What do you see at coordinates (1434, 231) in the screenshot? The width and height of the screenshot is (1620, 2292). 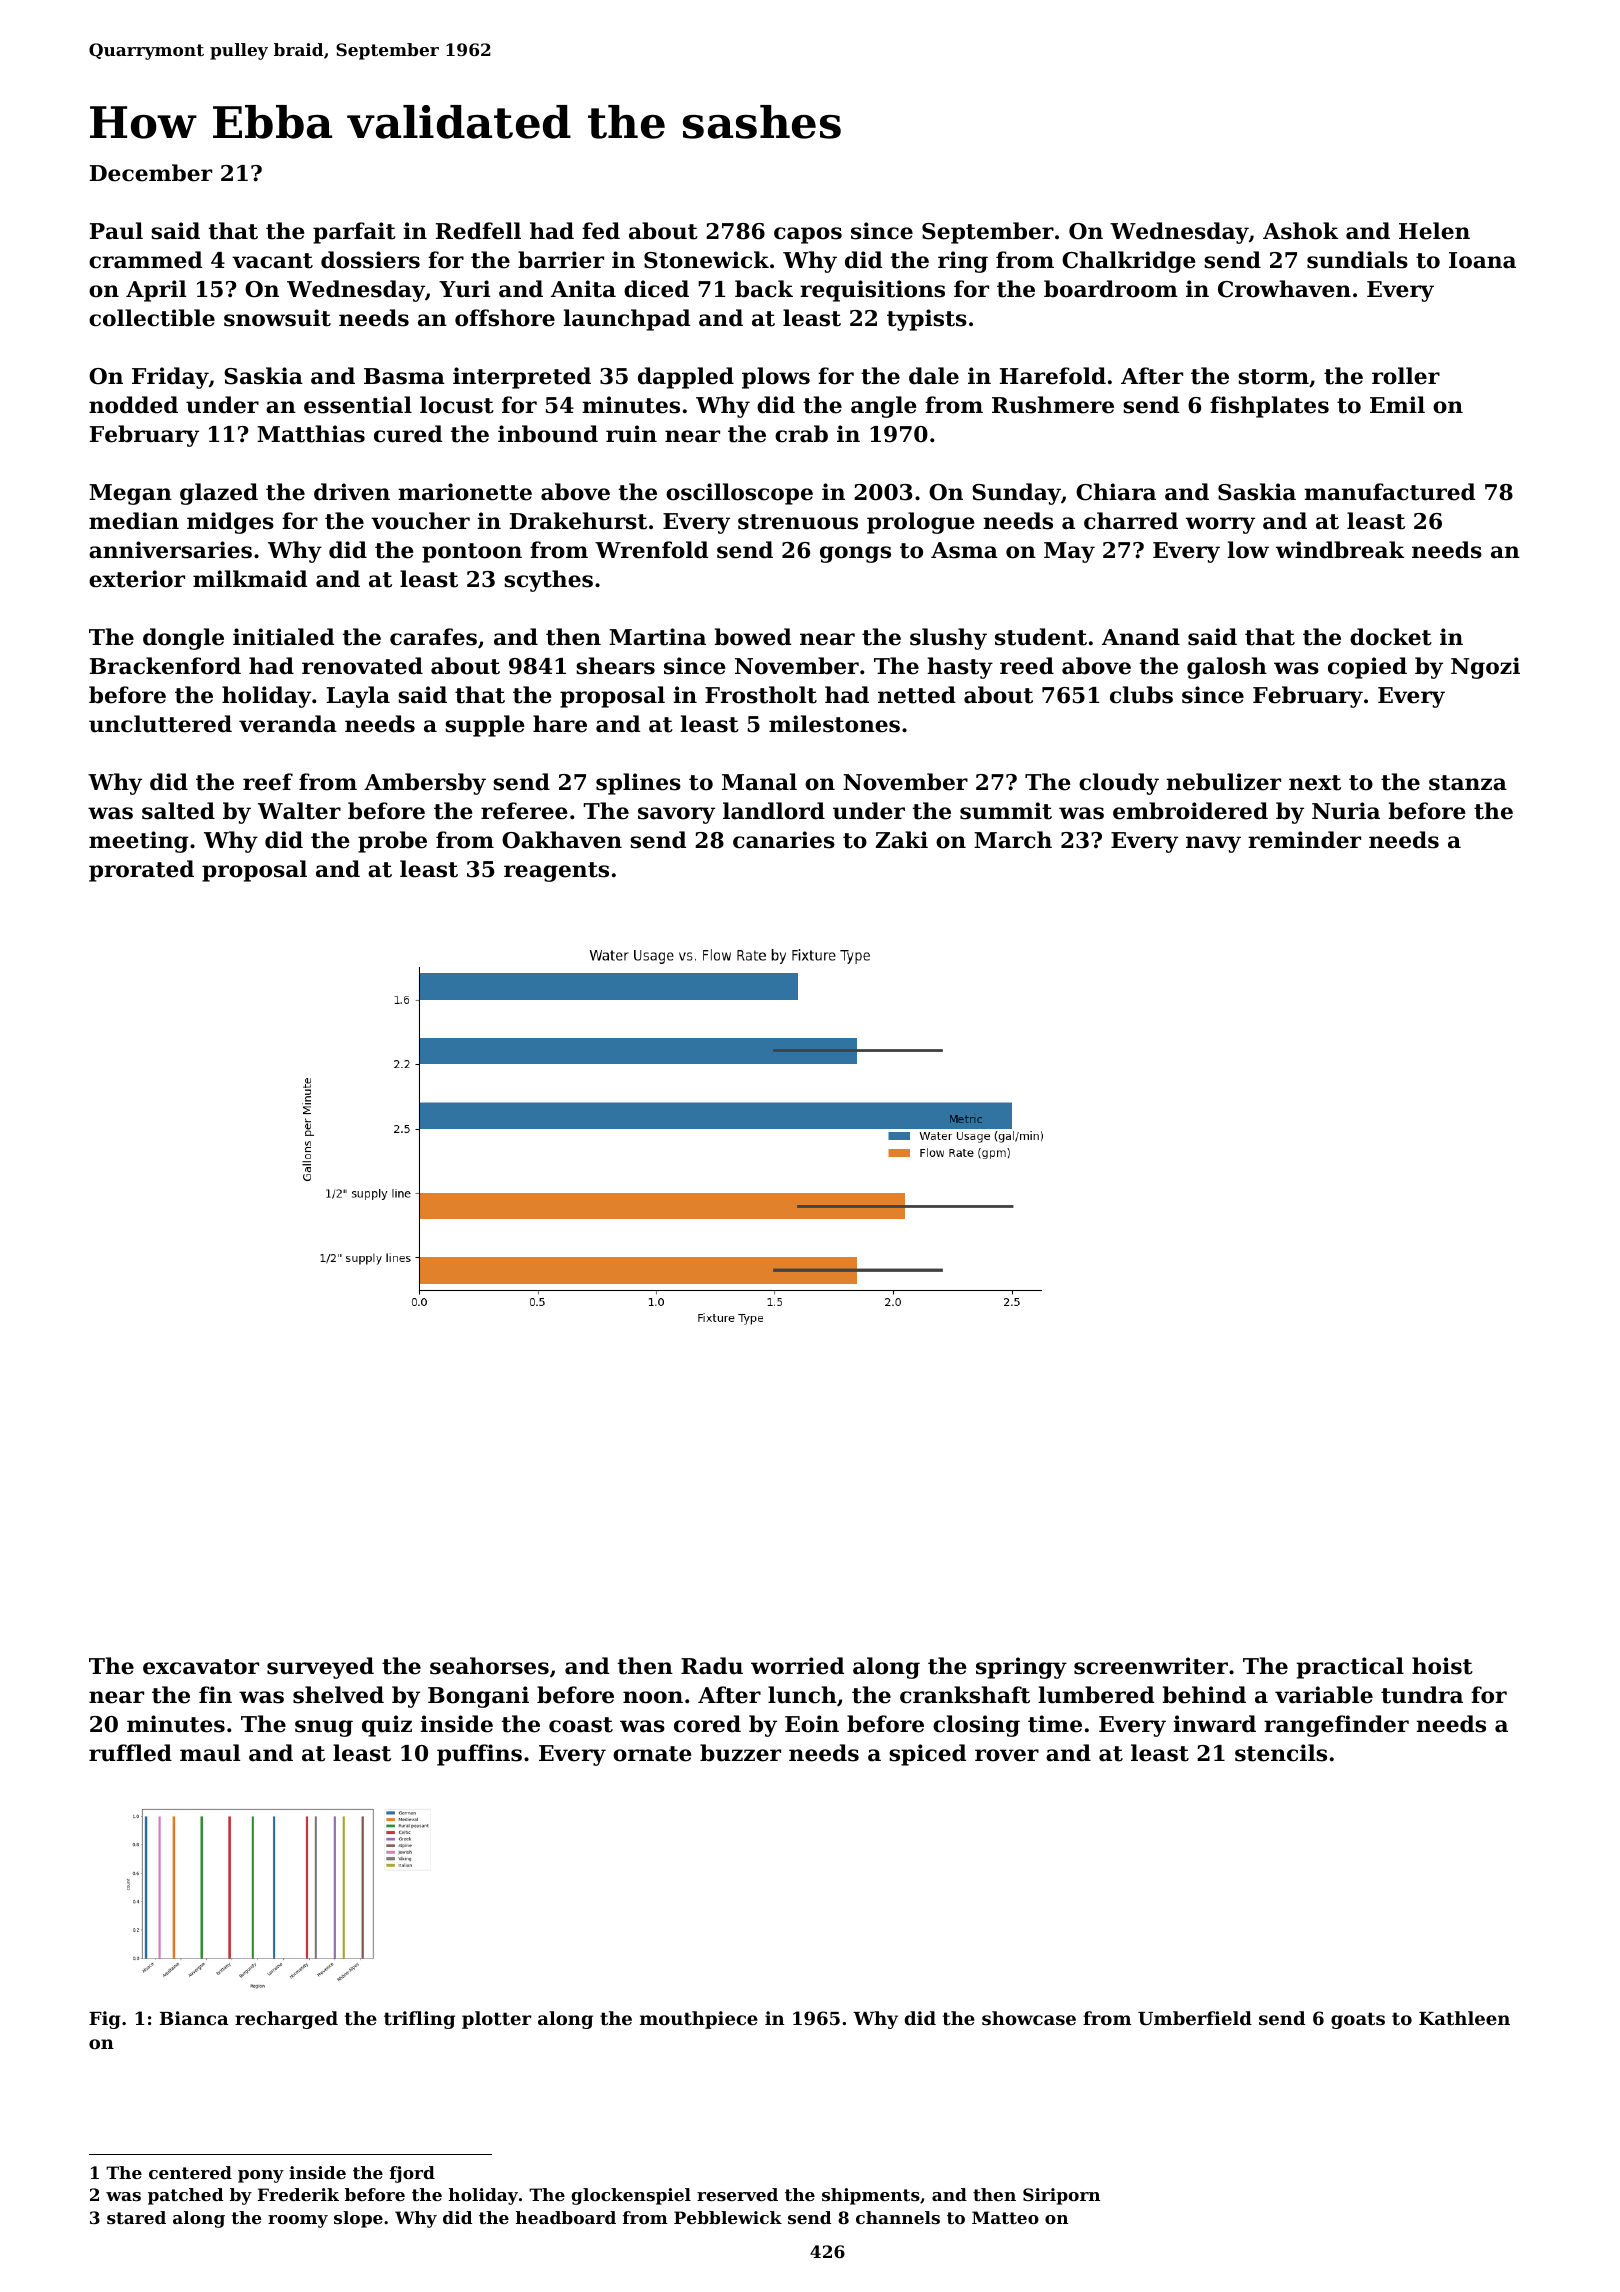 I see `Helen` at bounding box center [1434, 231].
